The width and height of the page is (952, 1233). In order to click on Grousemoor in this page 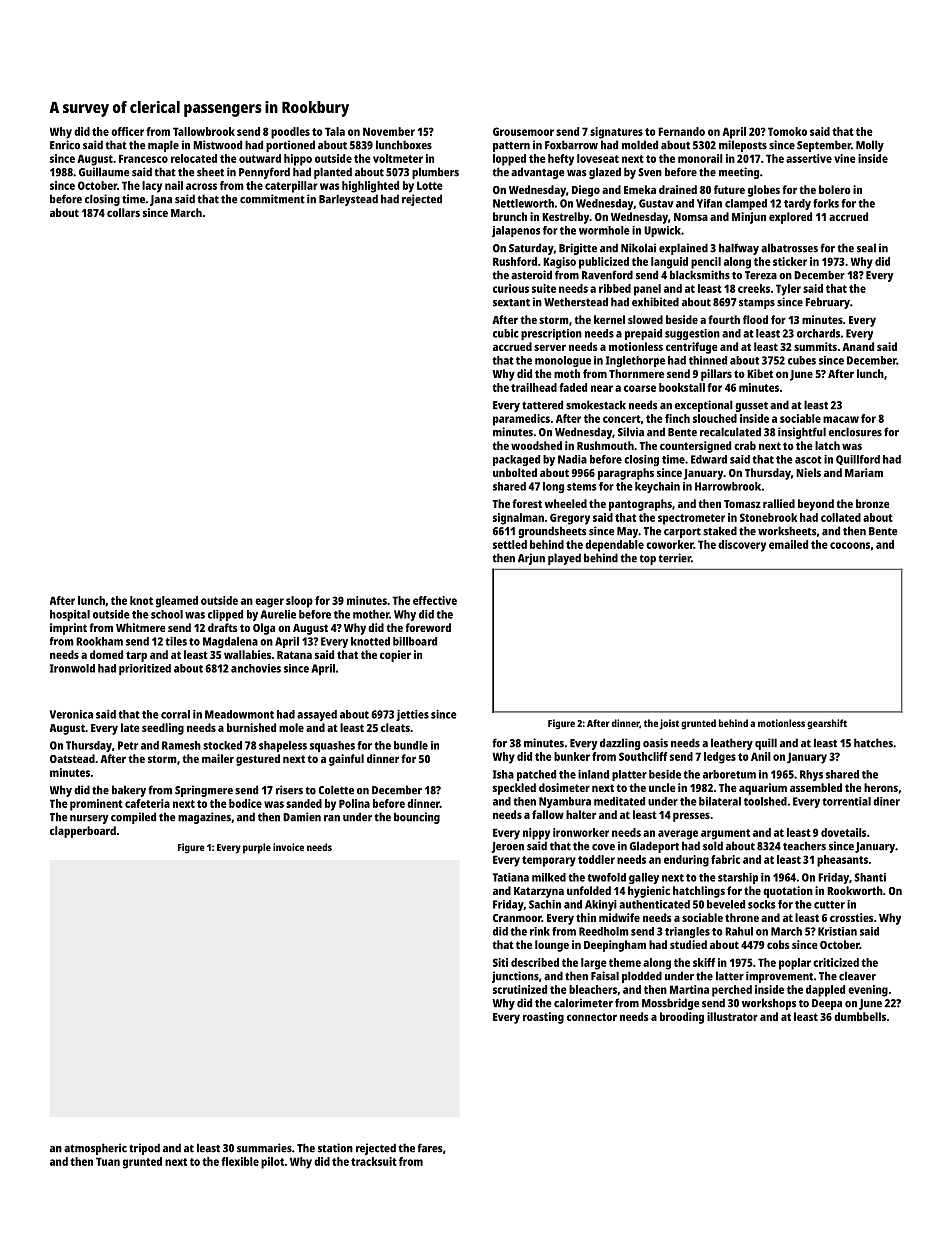, I will do `click(523, 131)`.
